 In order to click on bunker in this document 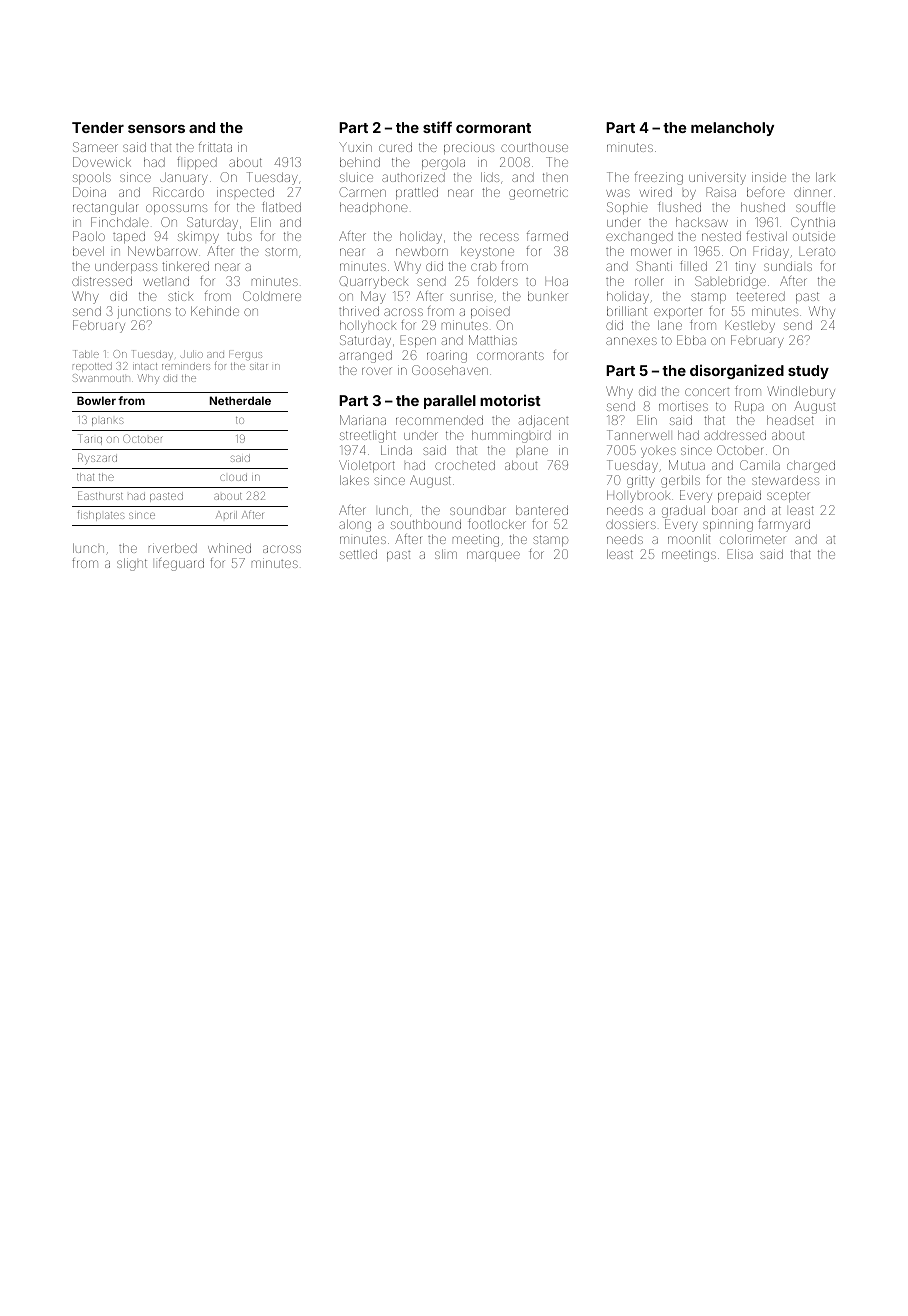, I will do `click(548, 296)`.
